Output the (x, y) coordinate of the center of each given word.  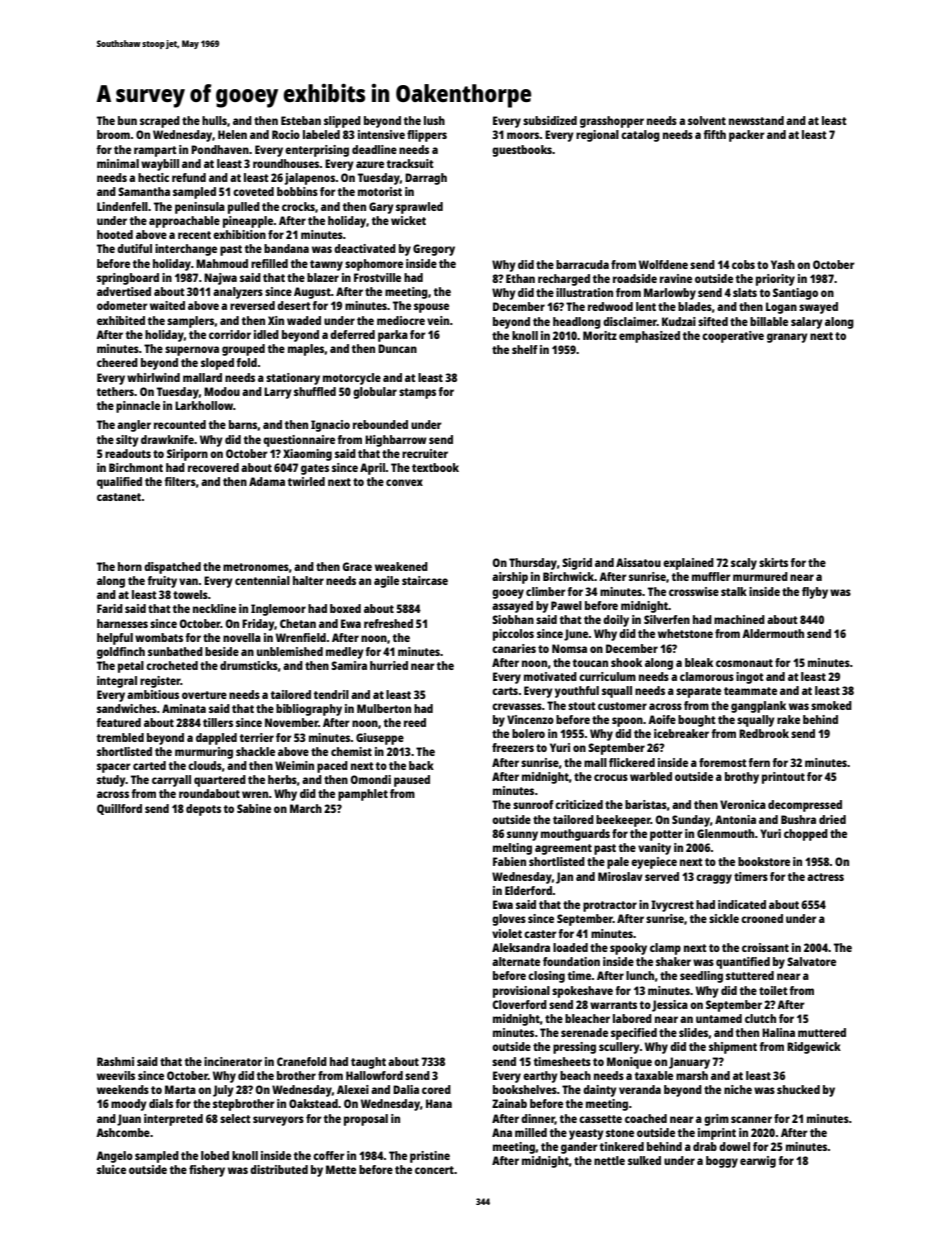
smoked (831, 705)
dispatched (172, 568)
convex (404, 482)
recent (194, 235)
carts (505, 691)
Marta (180, 1089)
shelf (524, 349)
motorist (380, 191)
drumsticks (249, 665)
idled (266, 334)
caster (540, 934)
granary (787, 338)
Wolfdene (663, 264)
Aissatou (638, 562)
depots (203, 810)
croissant (765, 947)
